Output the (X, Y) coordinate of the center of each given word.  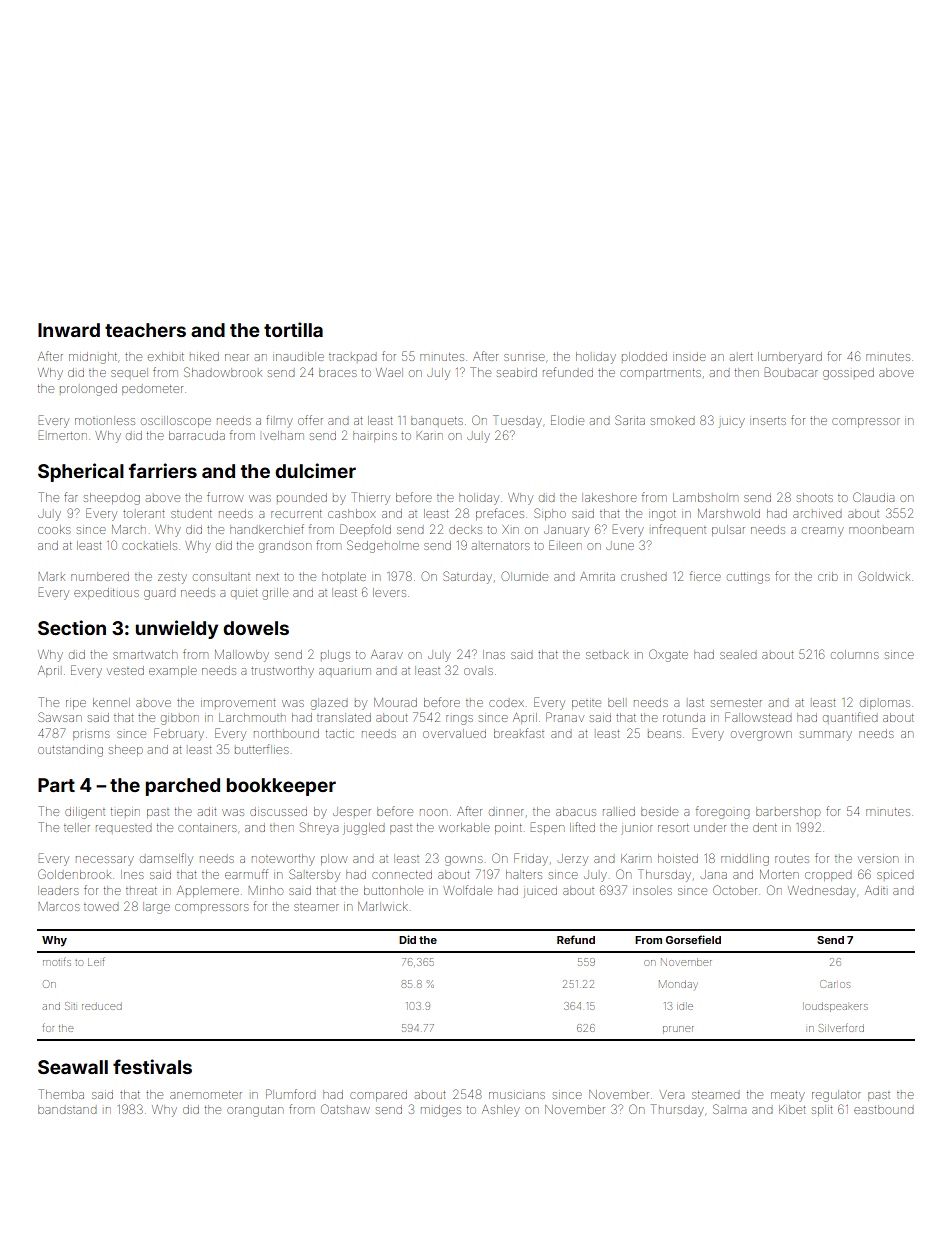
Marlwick (383, 906)
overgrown (761, 736)
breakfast (519, 733)
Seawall (73, 1067)
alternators (500, 546)
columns (854, 654)
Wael (389, 372)
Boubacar (791, 372)
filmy (279, 421)
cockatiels (149, 545)
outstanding (70, 751)
